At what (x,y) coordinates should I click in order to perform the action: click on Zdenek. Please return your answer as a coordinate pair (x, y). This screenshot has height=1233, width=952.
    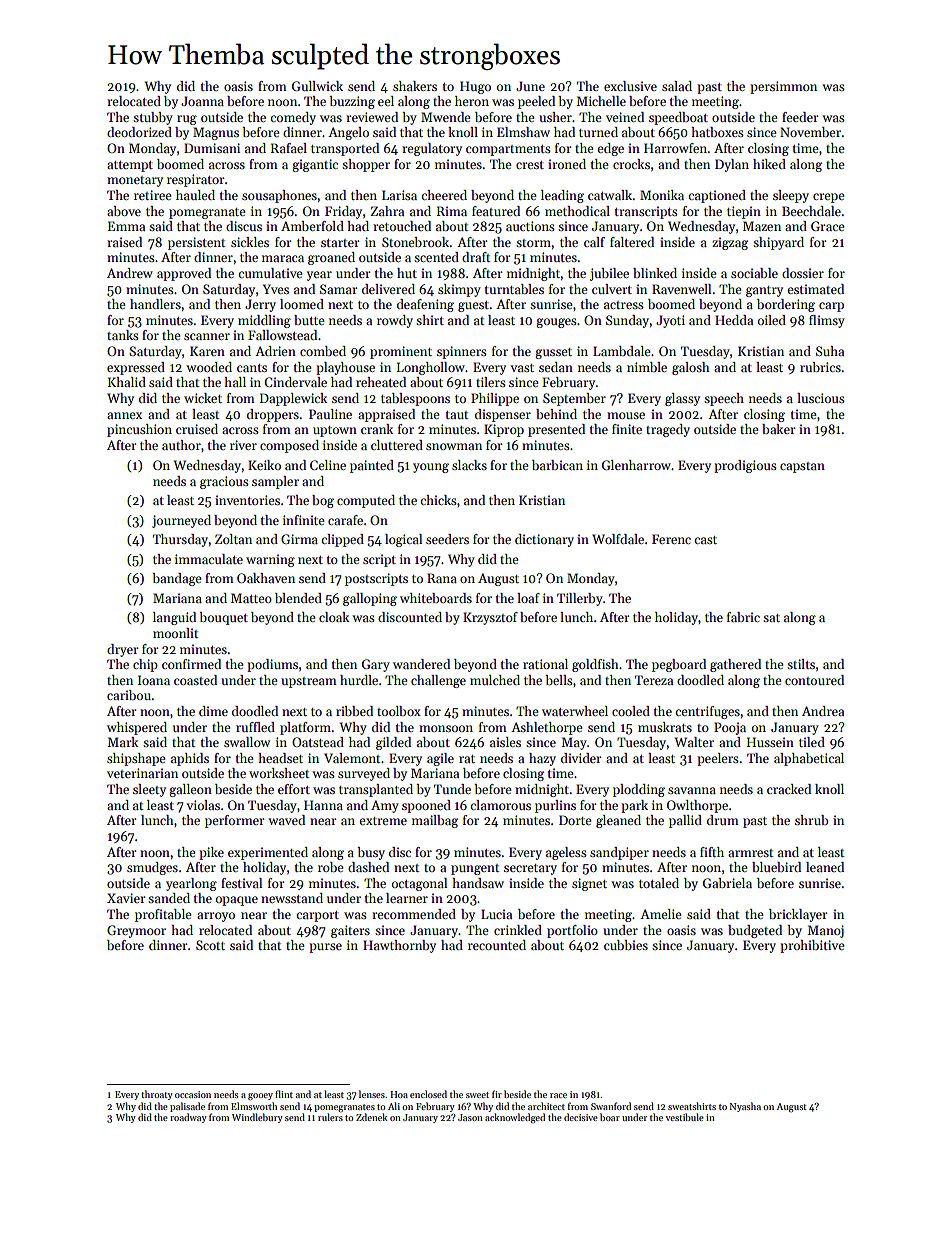
    Looking at the image, I should click on (372, 1117).
